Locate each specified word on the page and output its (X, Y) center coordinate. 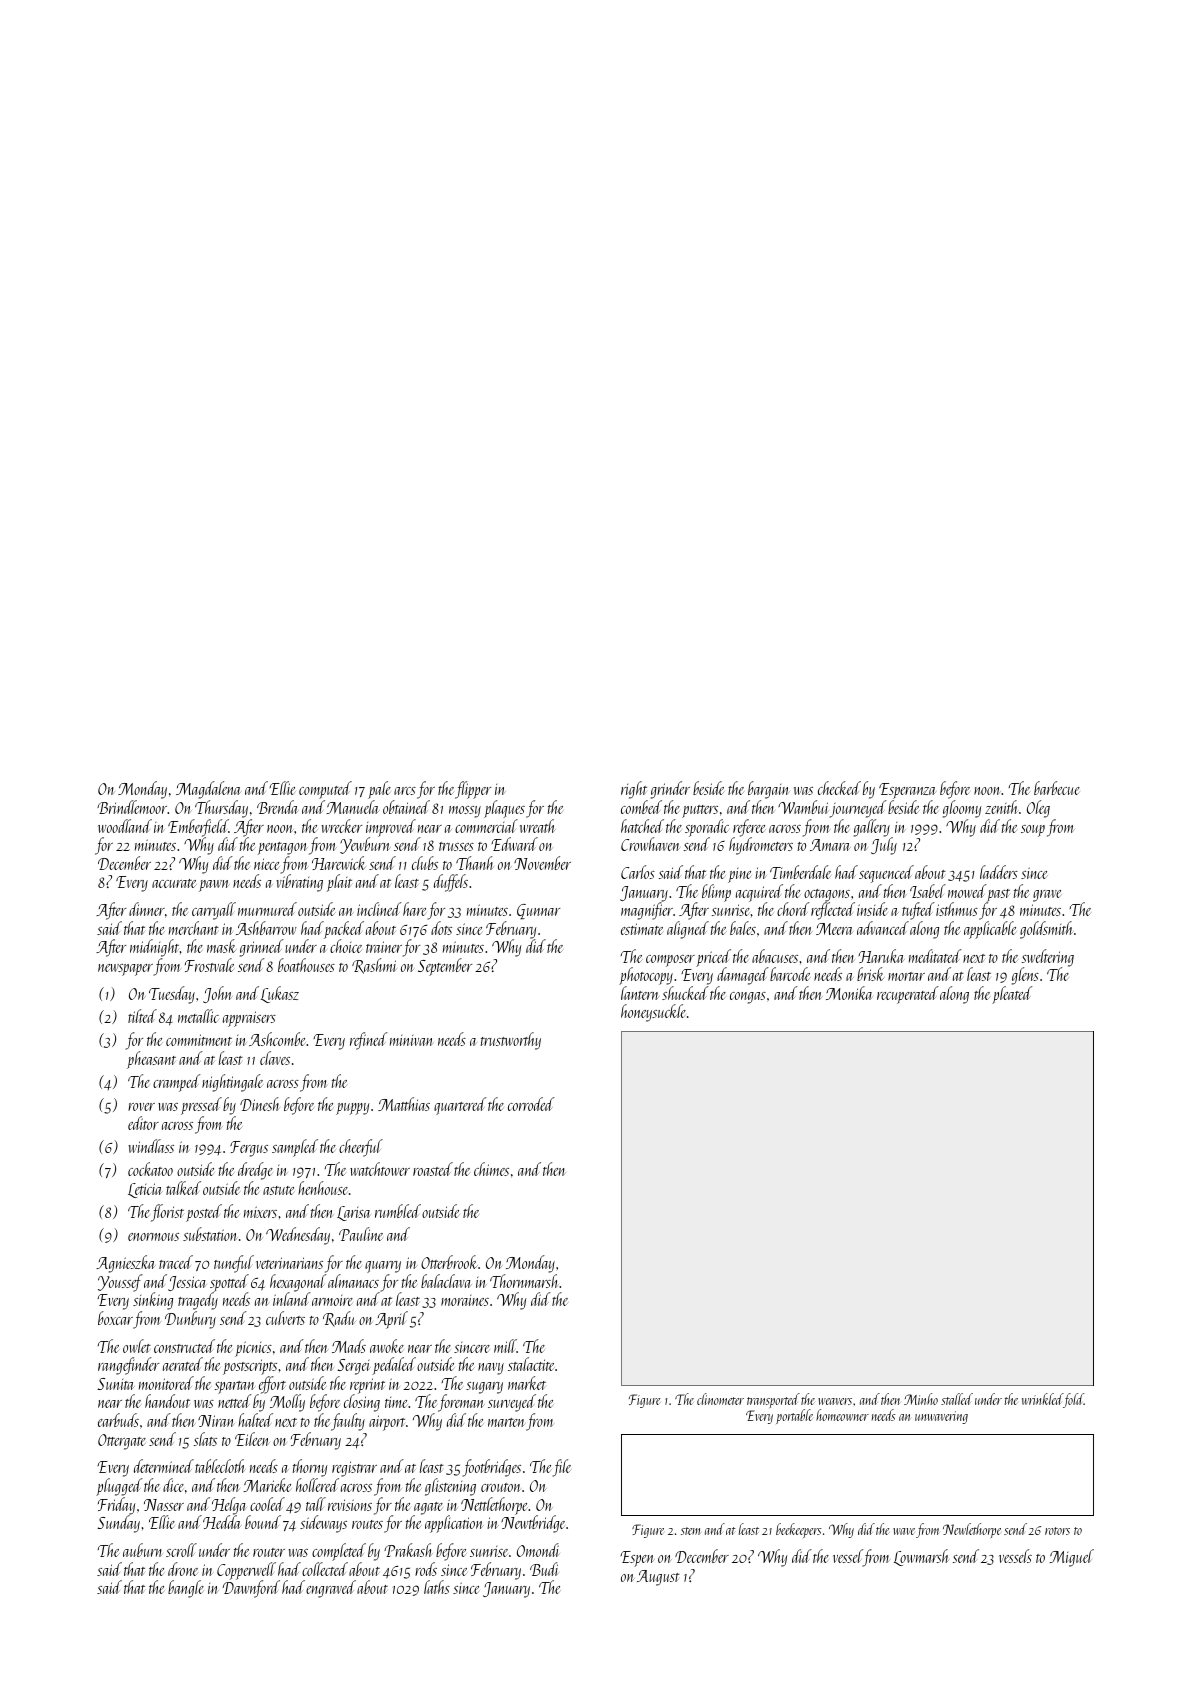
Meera (834, 929)
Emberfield (198, 828)
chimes (491, 1169)
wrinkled (1042, 1399)
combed (641, 807)
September (445, 967)
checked (839, 788)
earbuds (118, 1420)
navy (491, 1369)
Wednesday (298, 1236)
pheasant (151, 1060)
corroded (531, 1104)
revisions (350, 1505)
